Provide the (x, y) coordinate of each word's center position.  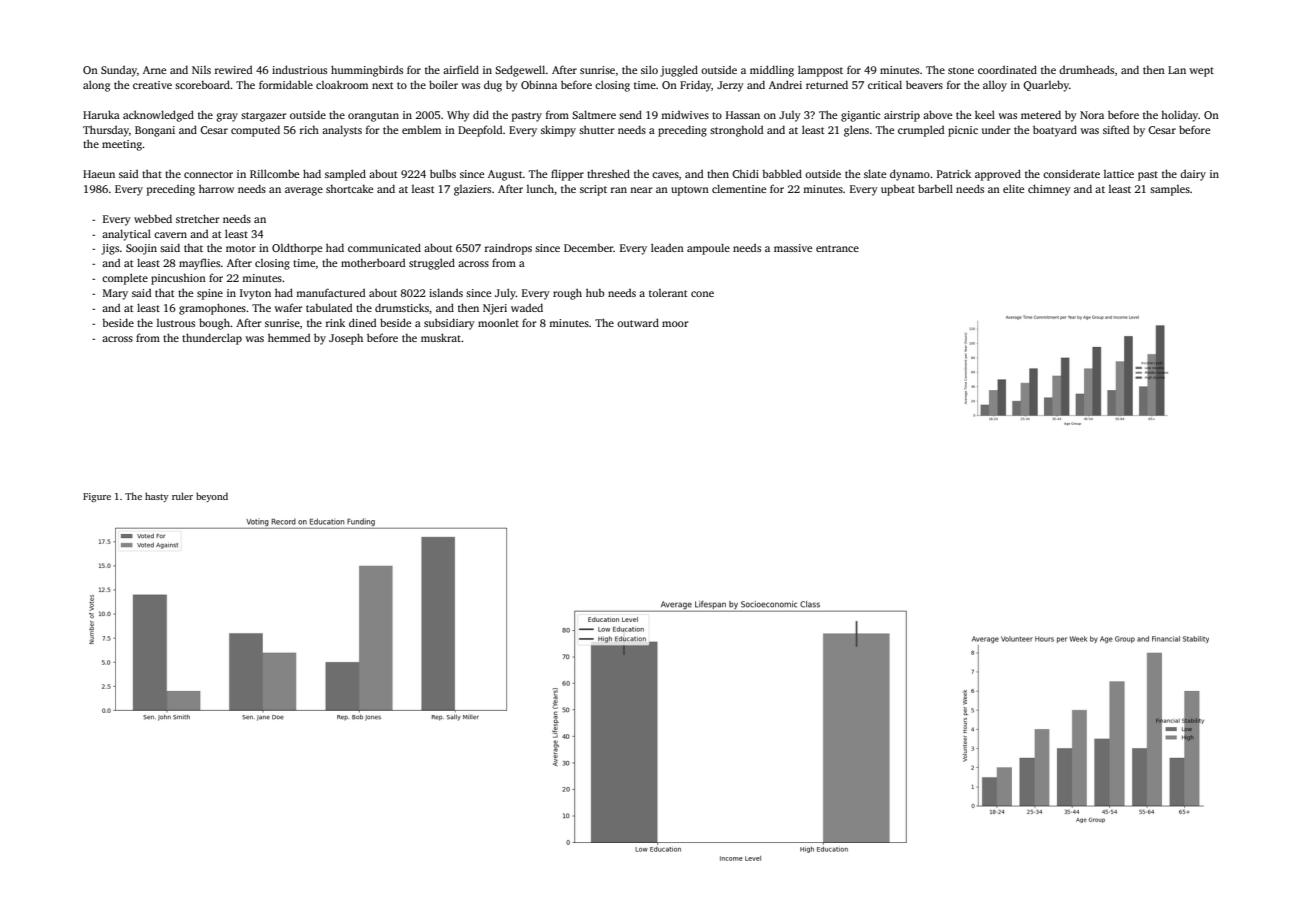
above (937, 114)
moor (675, 324)
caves (665, 175)
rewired (233, 70)
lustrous (176, 323)
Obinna (539, 84)
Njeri (495, 309)
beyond (212, 497)
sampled (345, 175)
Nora (1092, 115)
